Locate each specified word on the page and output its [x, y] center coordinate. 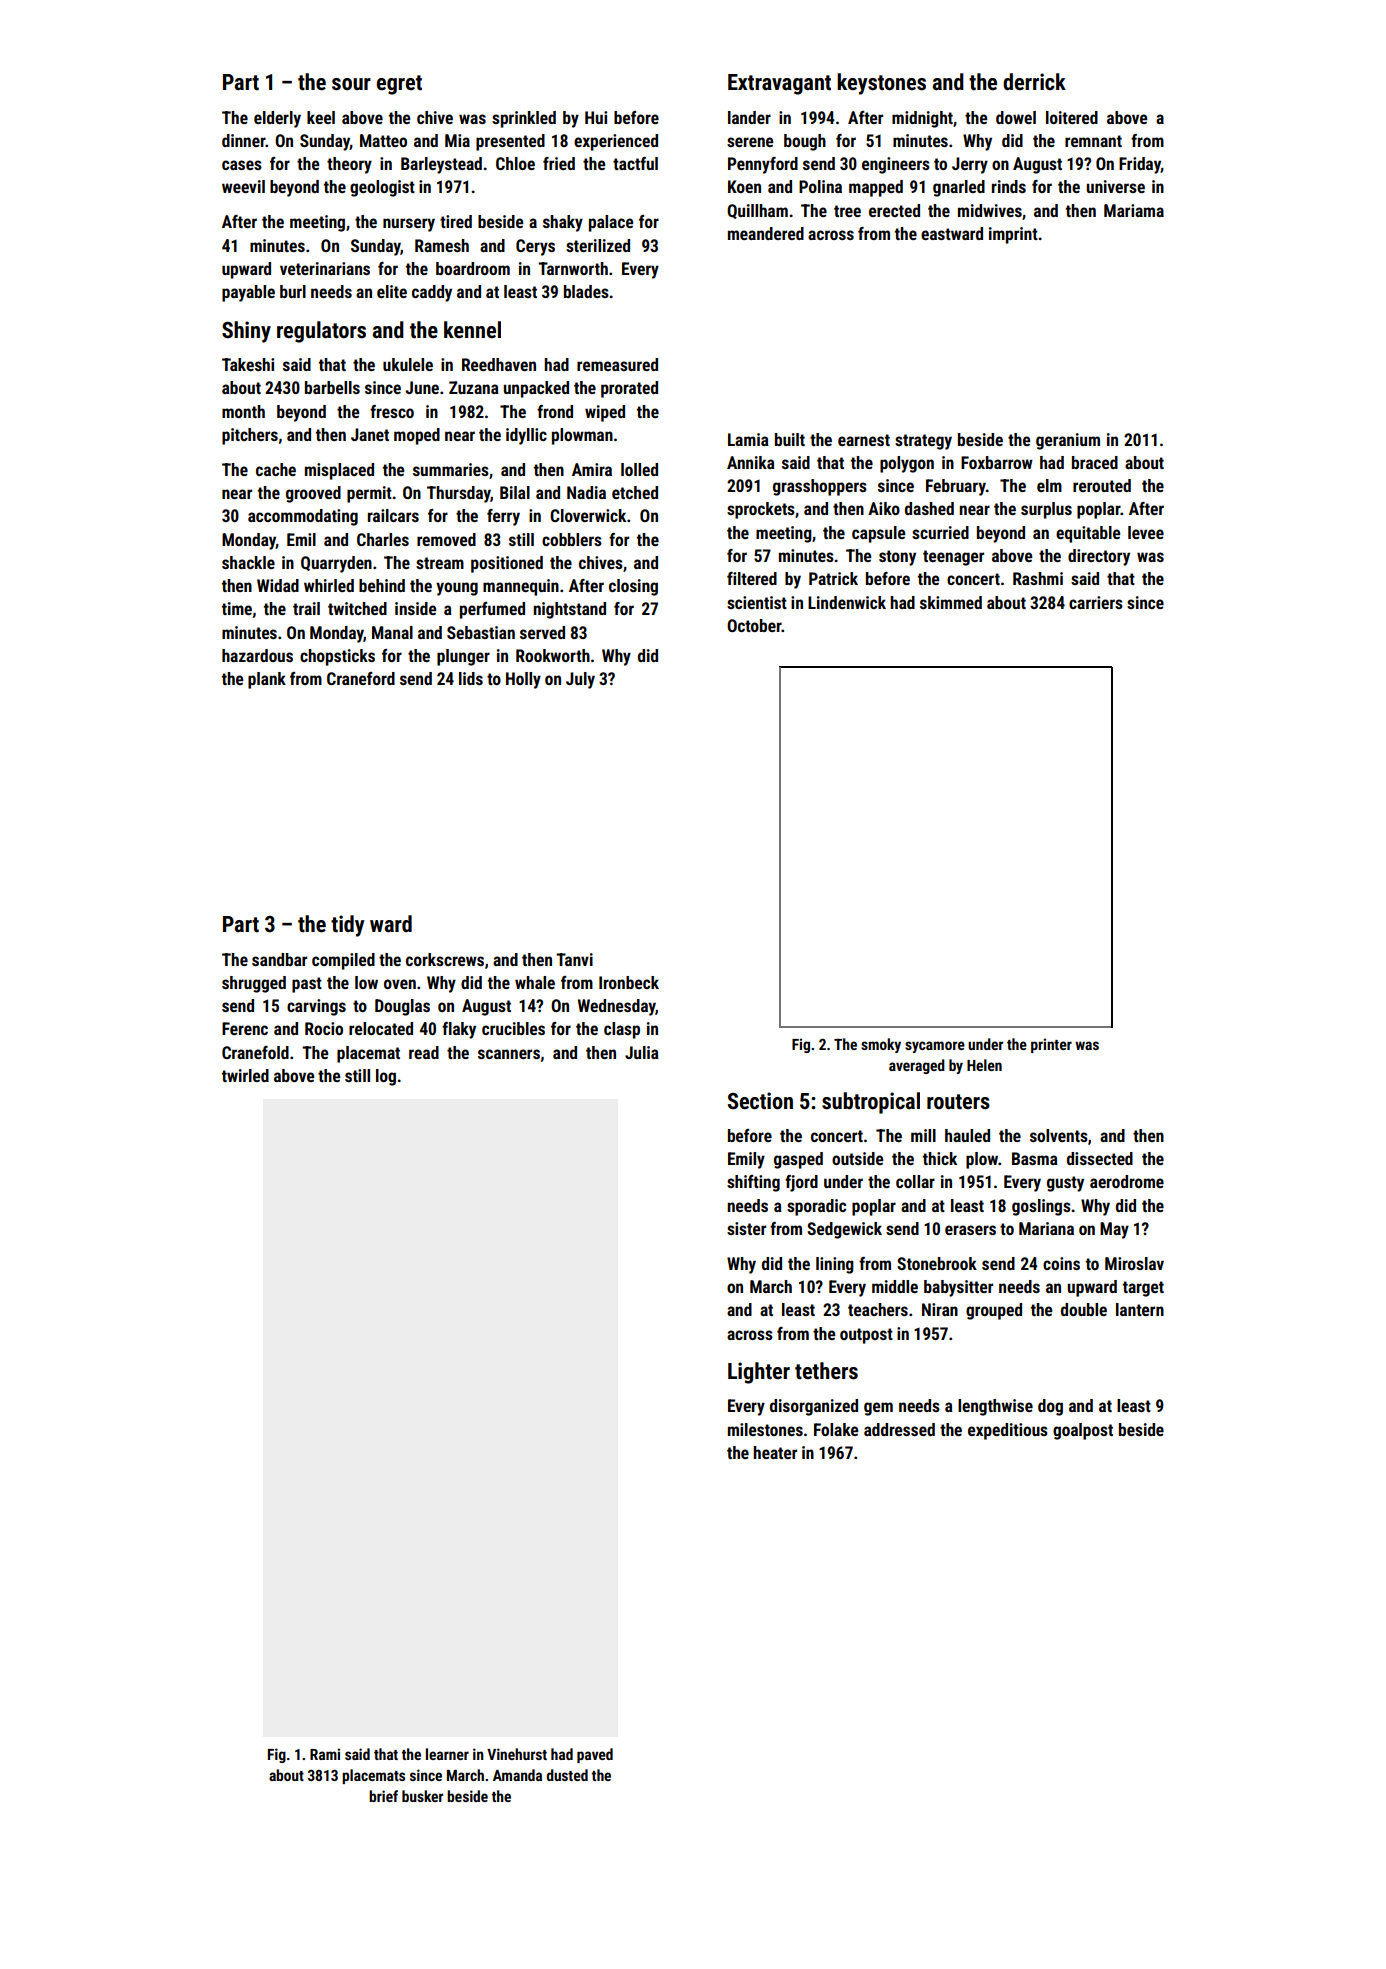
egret [399, 85]
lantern [1140, 1309]
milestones [765, 1429]
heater [775, 1452]
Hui [596, 117]
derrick [1034, 82]
